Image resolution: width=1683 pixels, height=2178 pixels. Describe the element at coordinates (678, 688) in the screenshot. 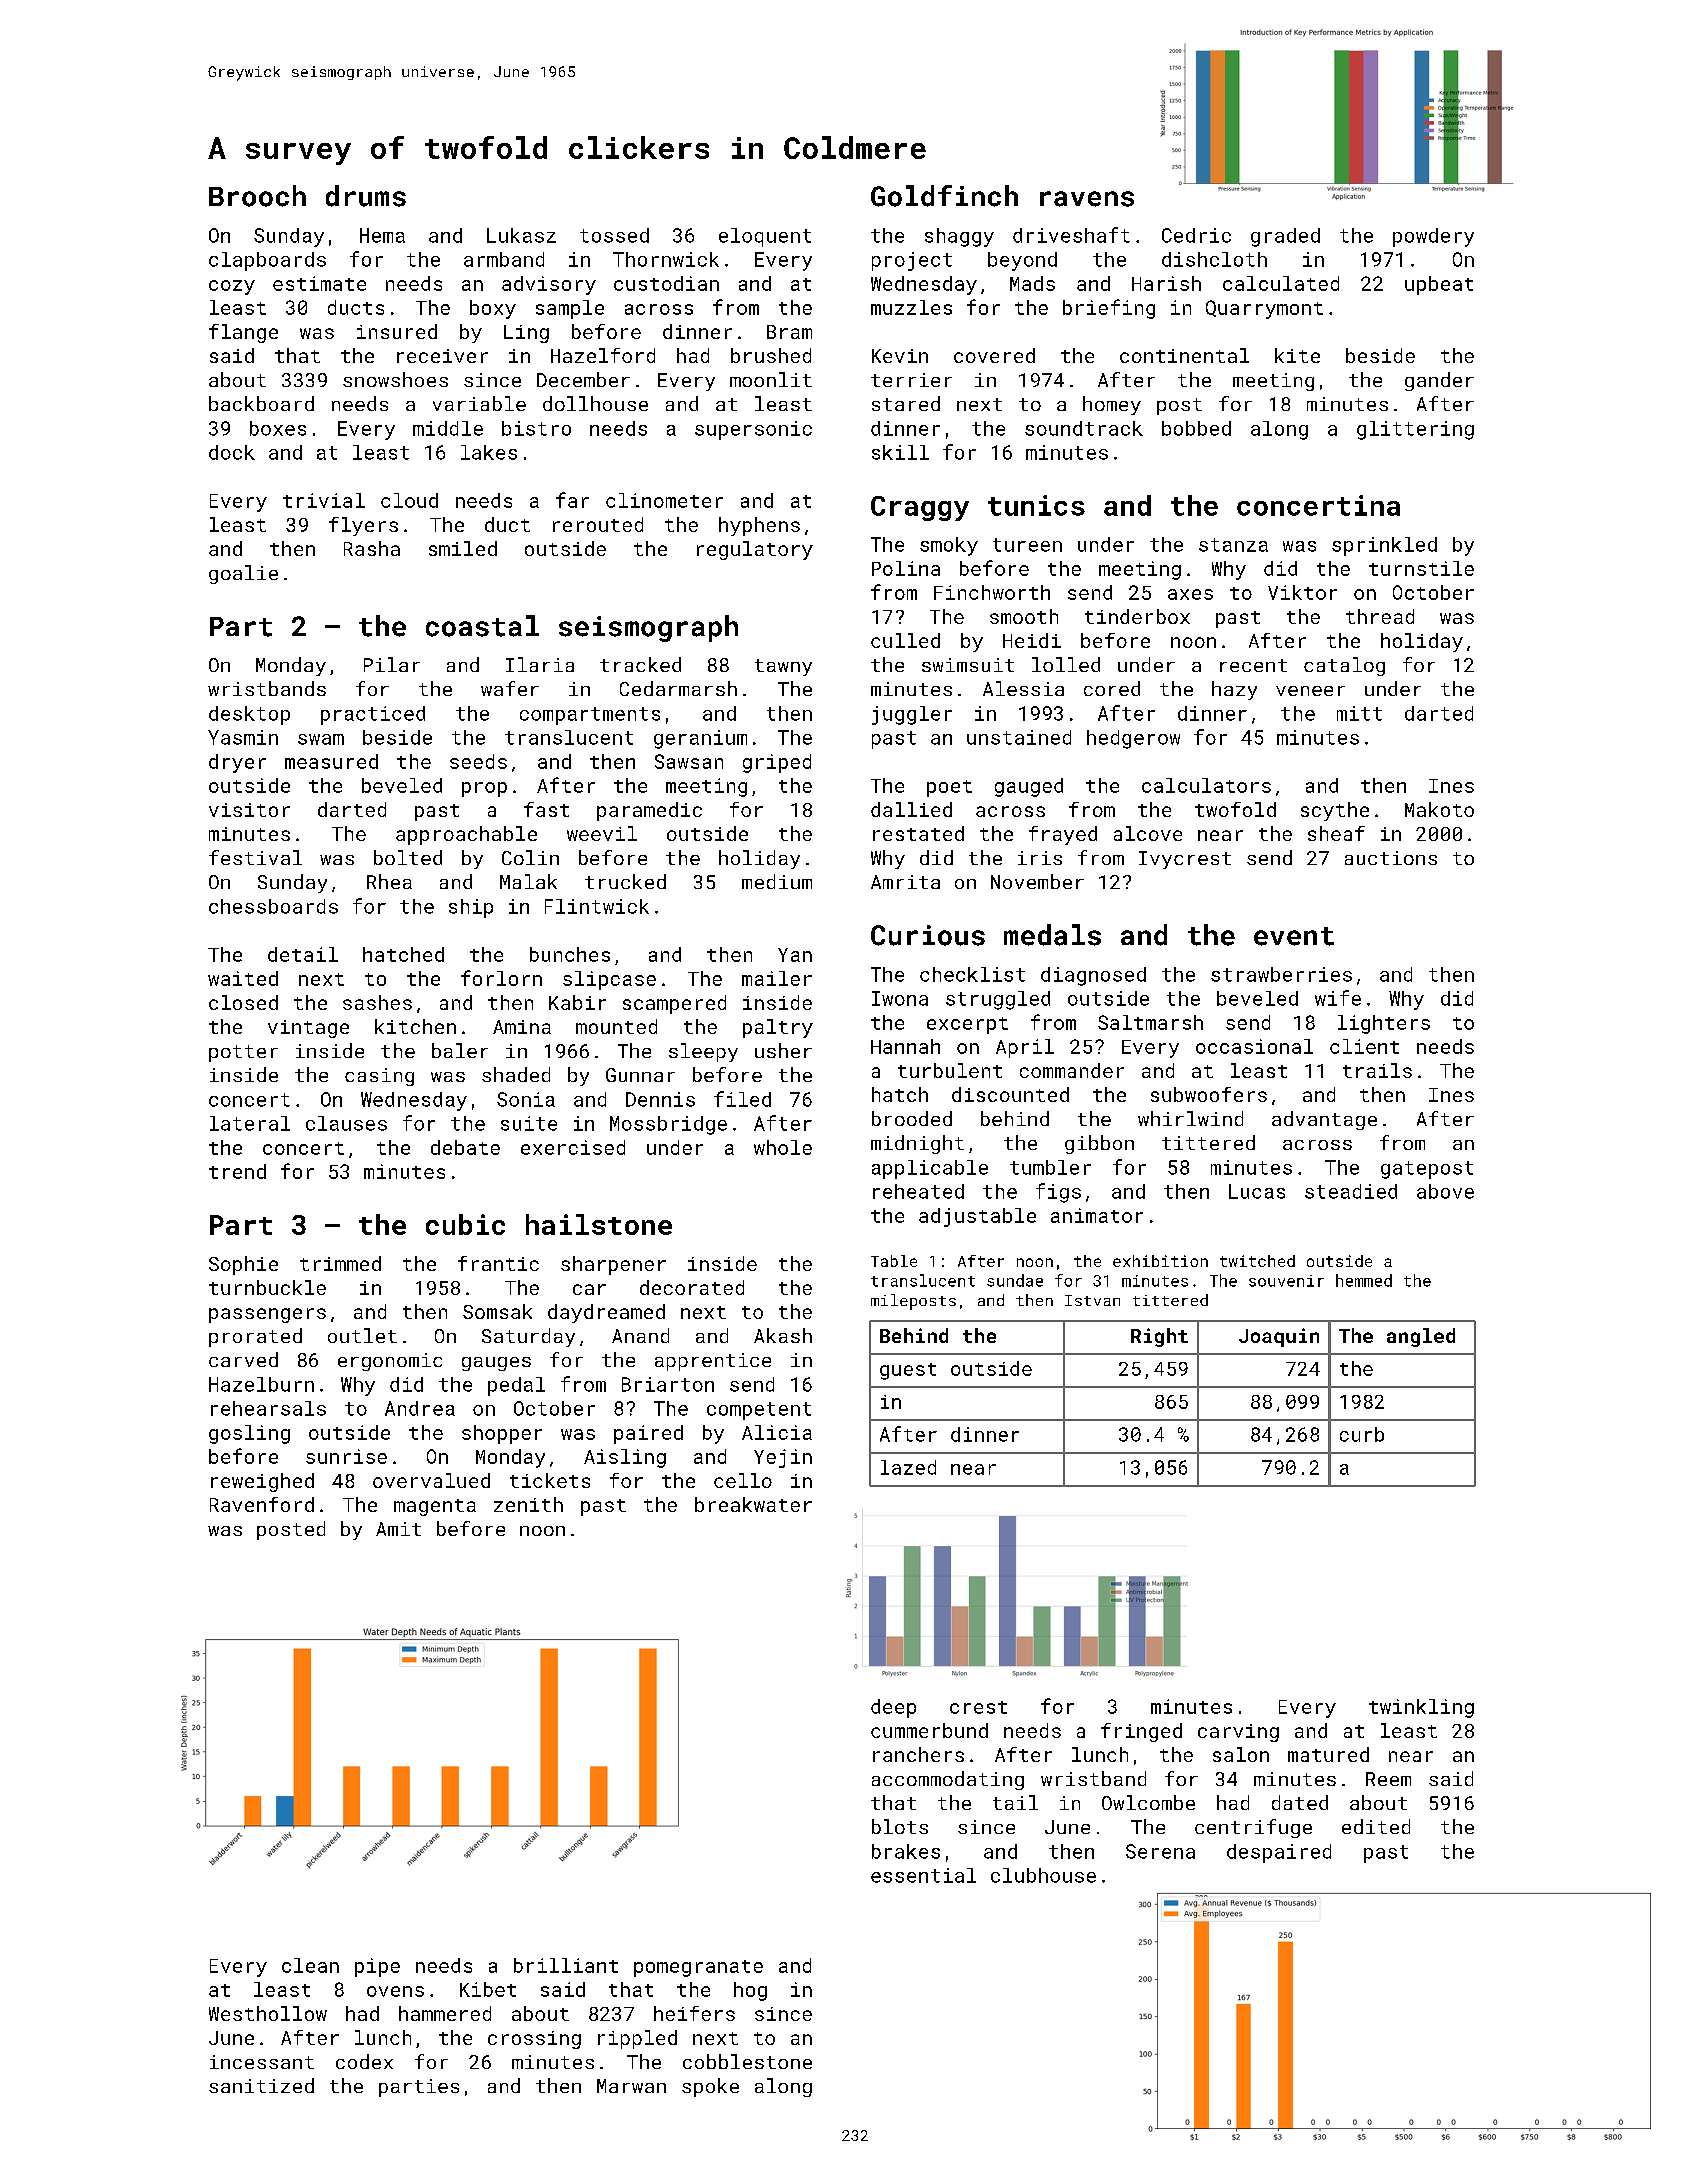

I see `Cedarmarsh` at that location.
